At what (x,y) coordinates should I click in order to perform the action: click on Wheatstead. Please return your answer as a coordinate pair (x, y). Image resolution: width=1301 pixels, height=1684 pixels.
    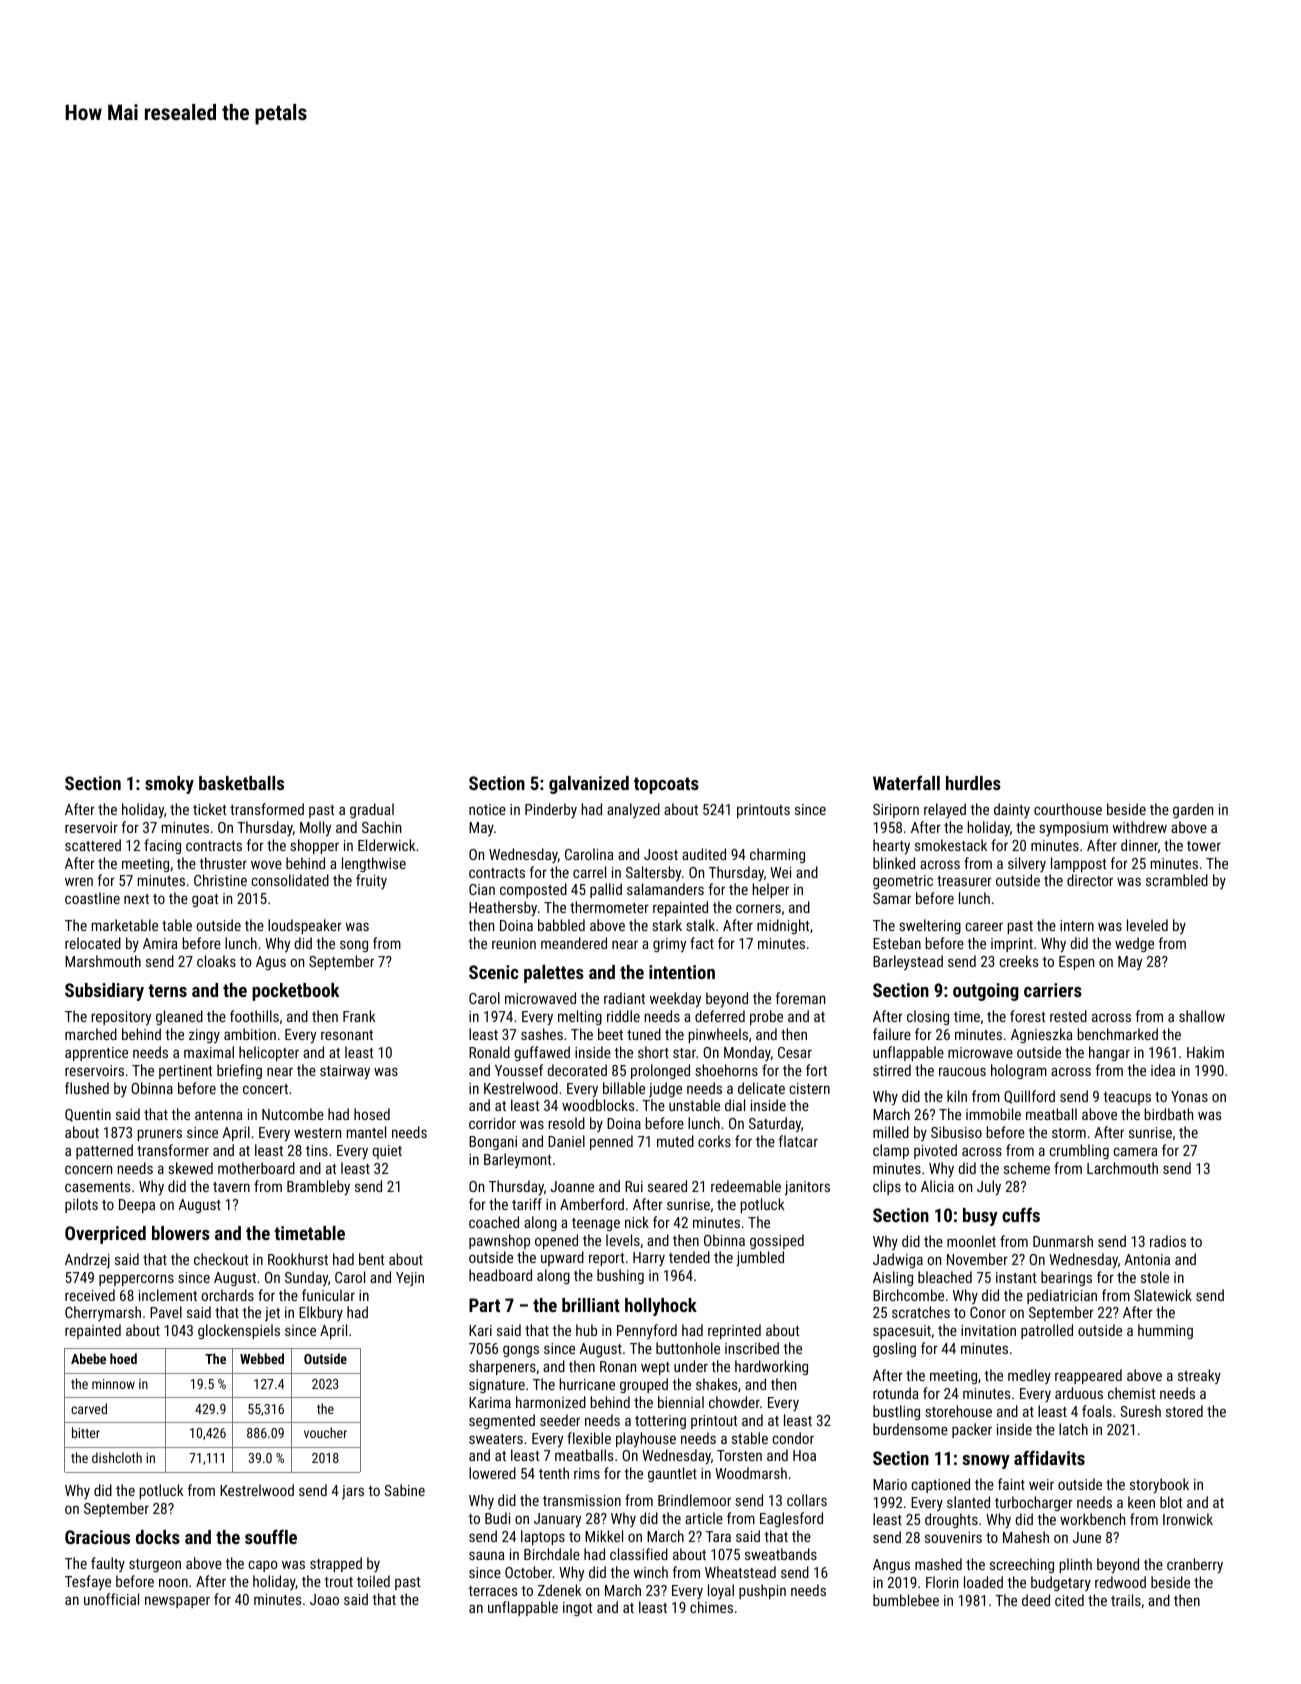
    Looking at the image, I should click on (740, 1572).
